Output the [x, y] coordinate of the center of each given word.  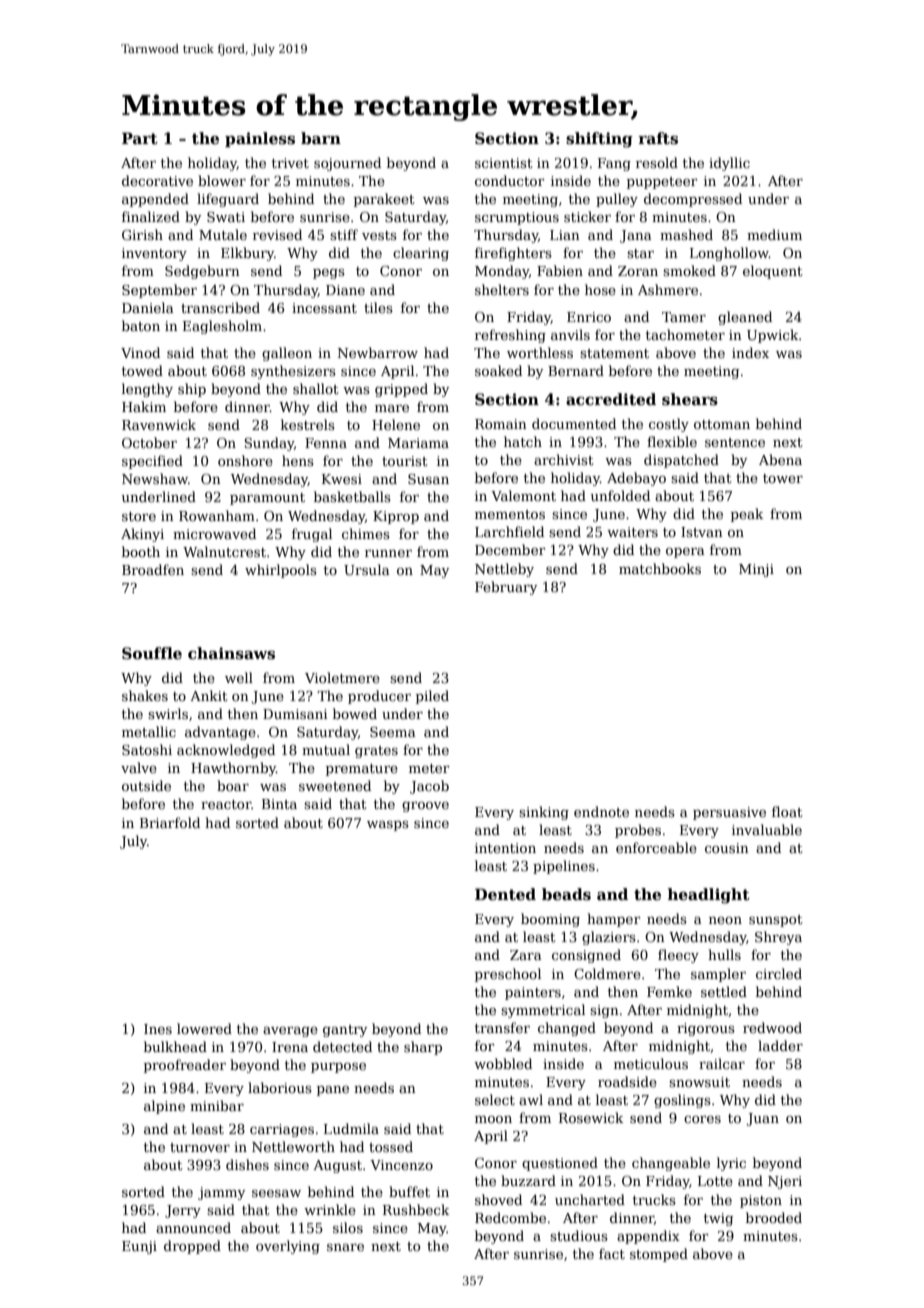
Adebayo [636, 479]
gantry [345, 1031]
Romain [501, 424]
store [139, 516]
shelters [502, 289]
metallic [149, 731]
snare [345, 1247]
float [787, 811]
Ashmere [668, 289]
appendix [648, 1237]
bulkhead [175, 1046]
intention [505, 848]
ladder [780, 1045]
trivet [290, 163]
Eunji [139, 1247]
